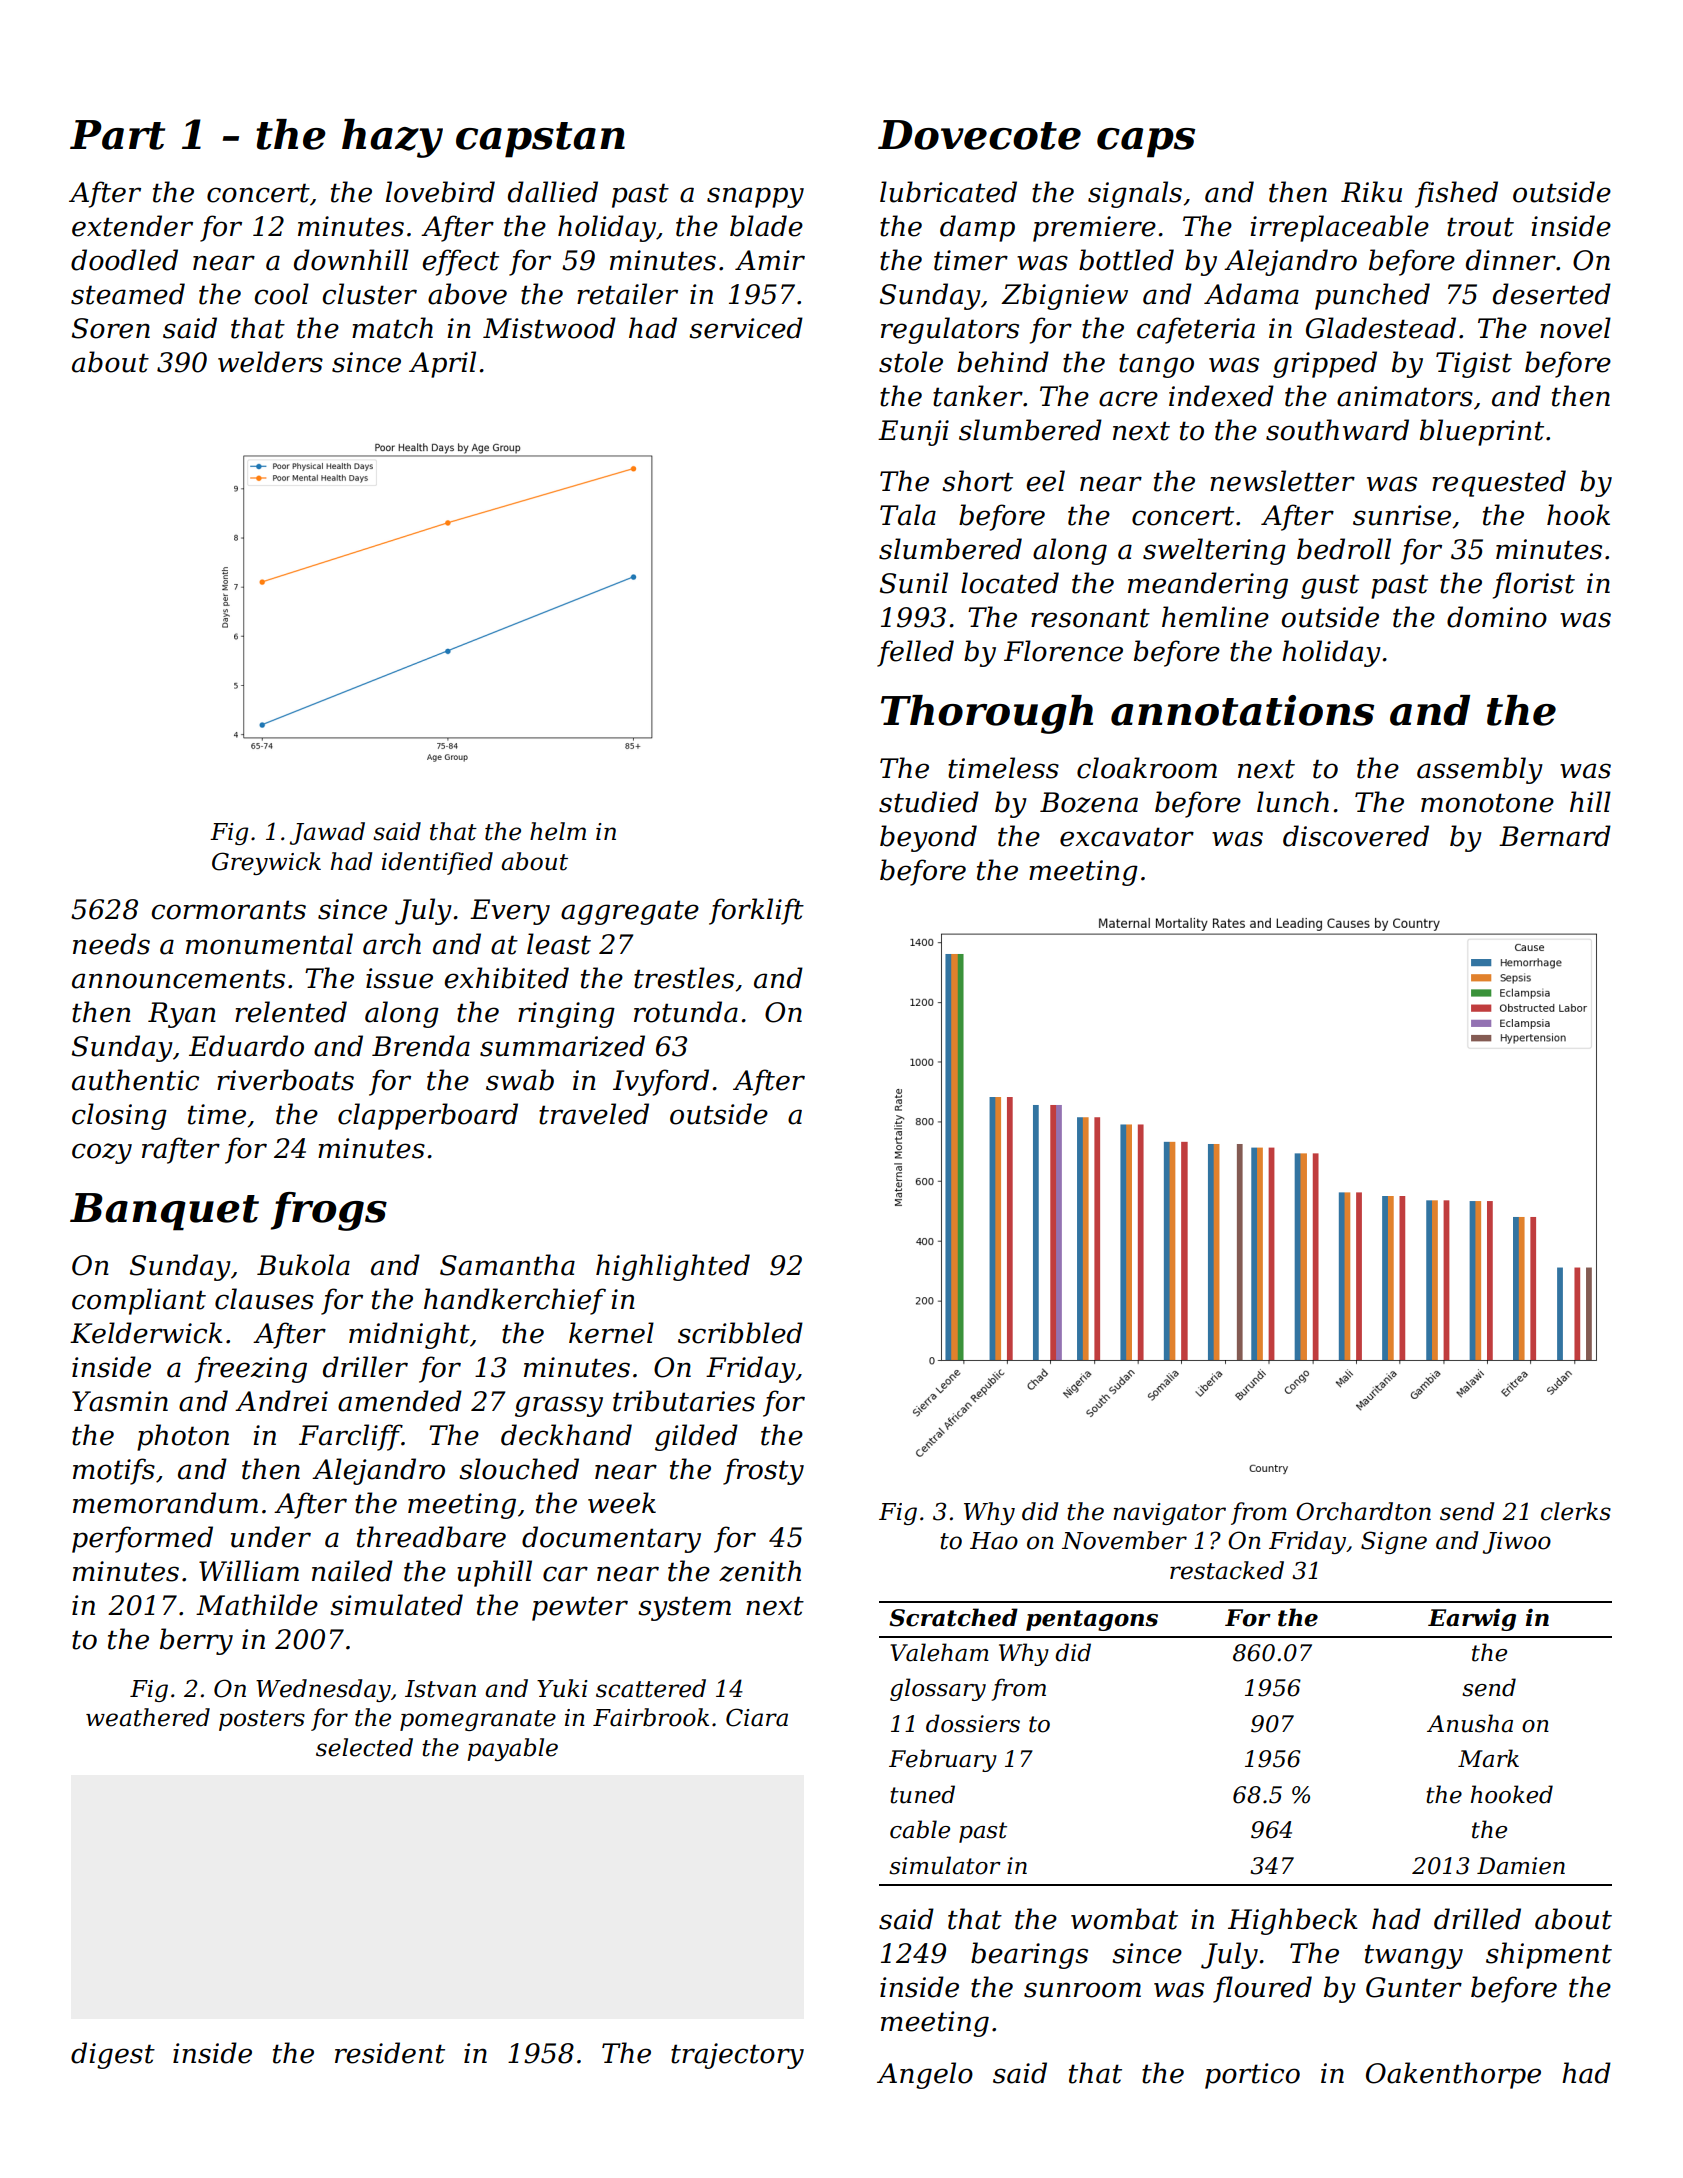 The image size is (1683, 2178). I want to click on Riku, so click(1371, 192).
